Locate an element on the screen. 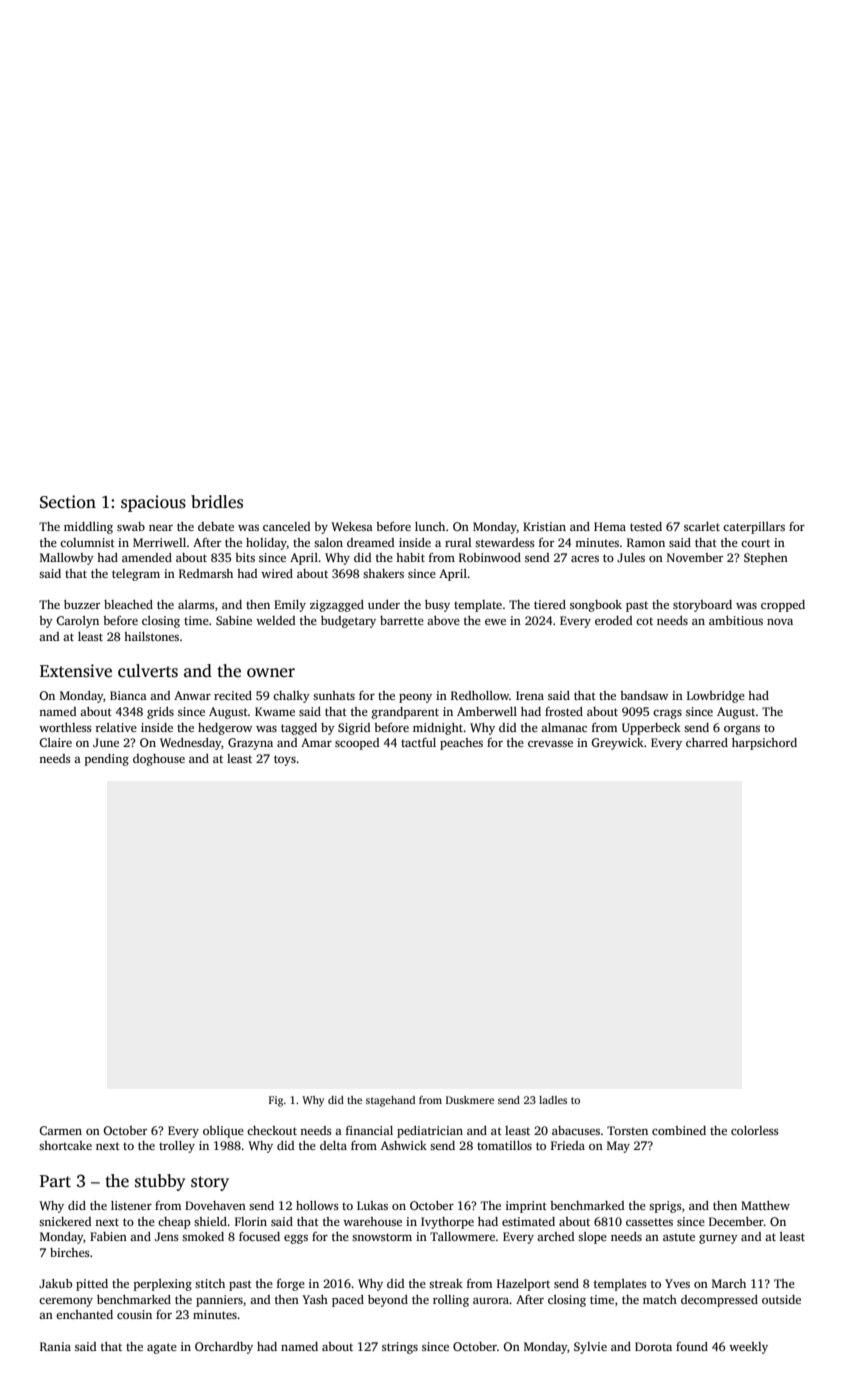 The image size is (849, 1400). almanac is located at coordinates (564, 727).
